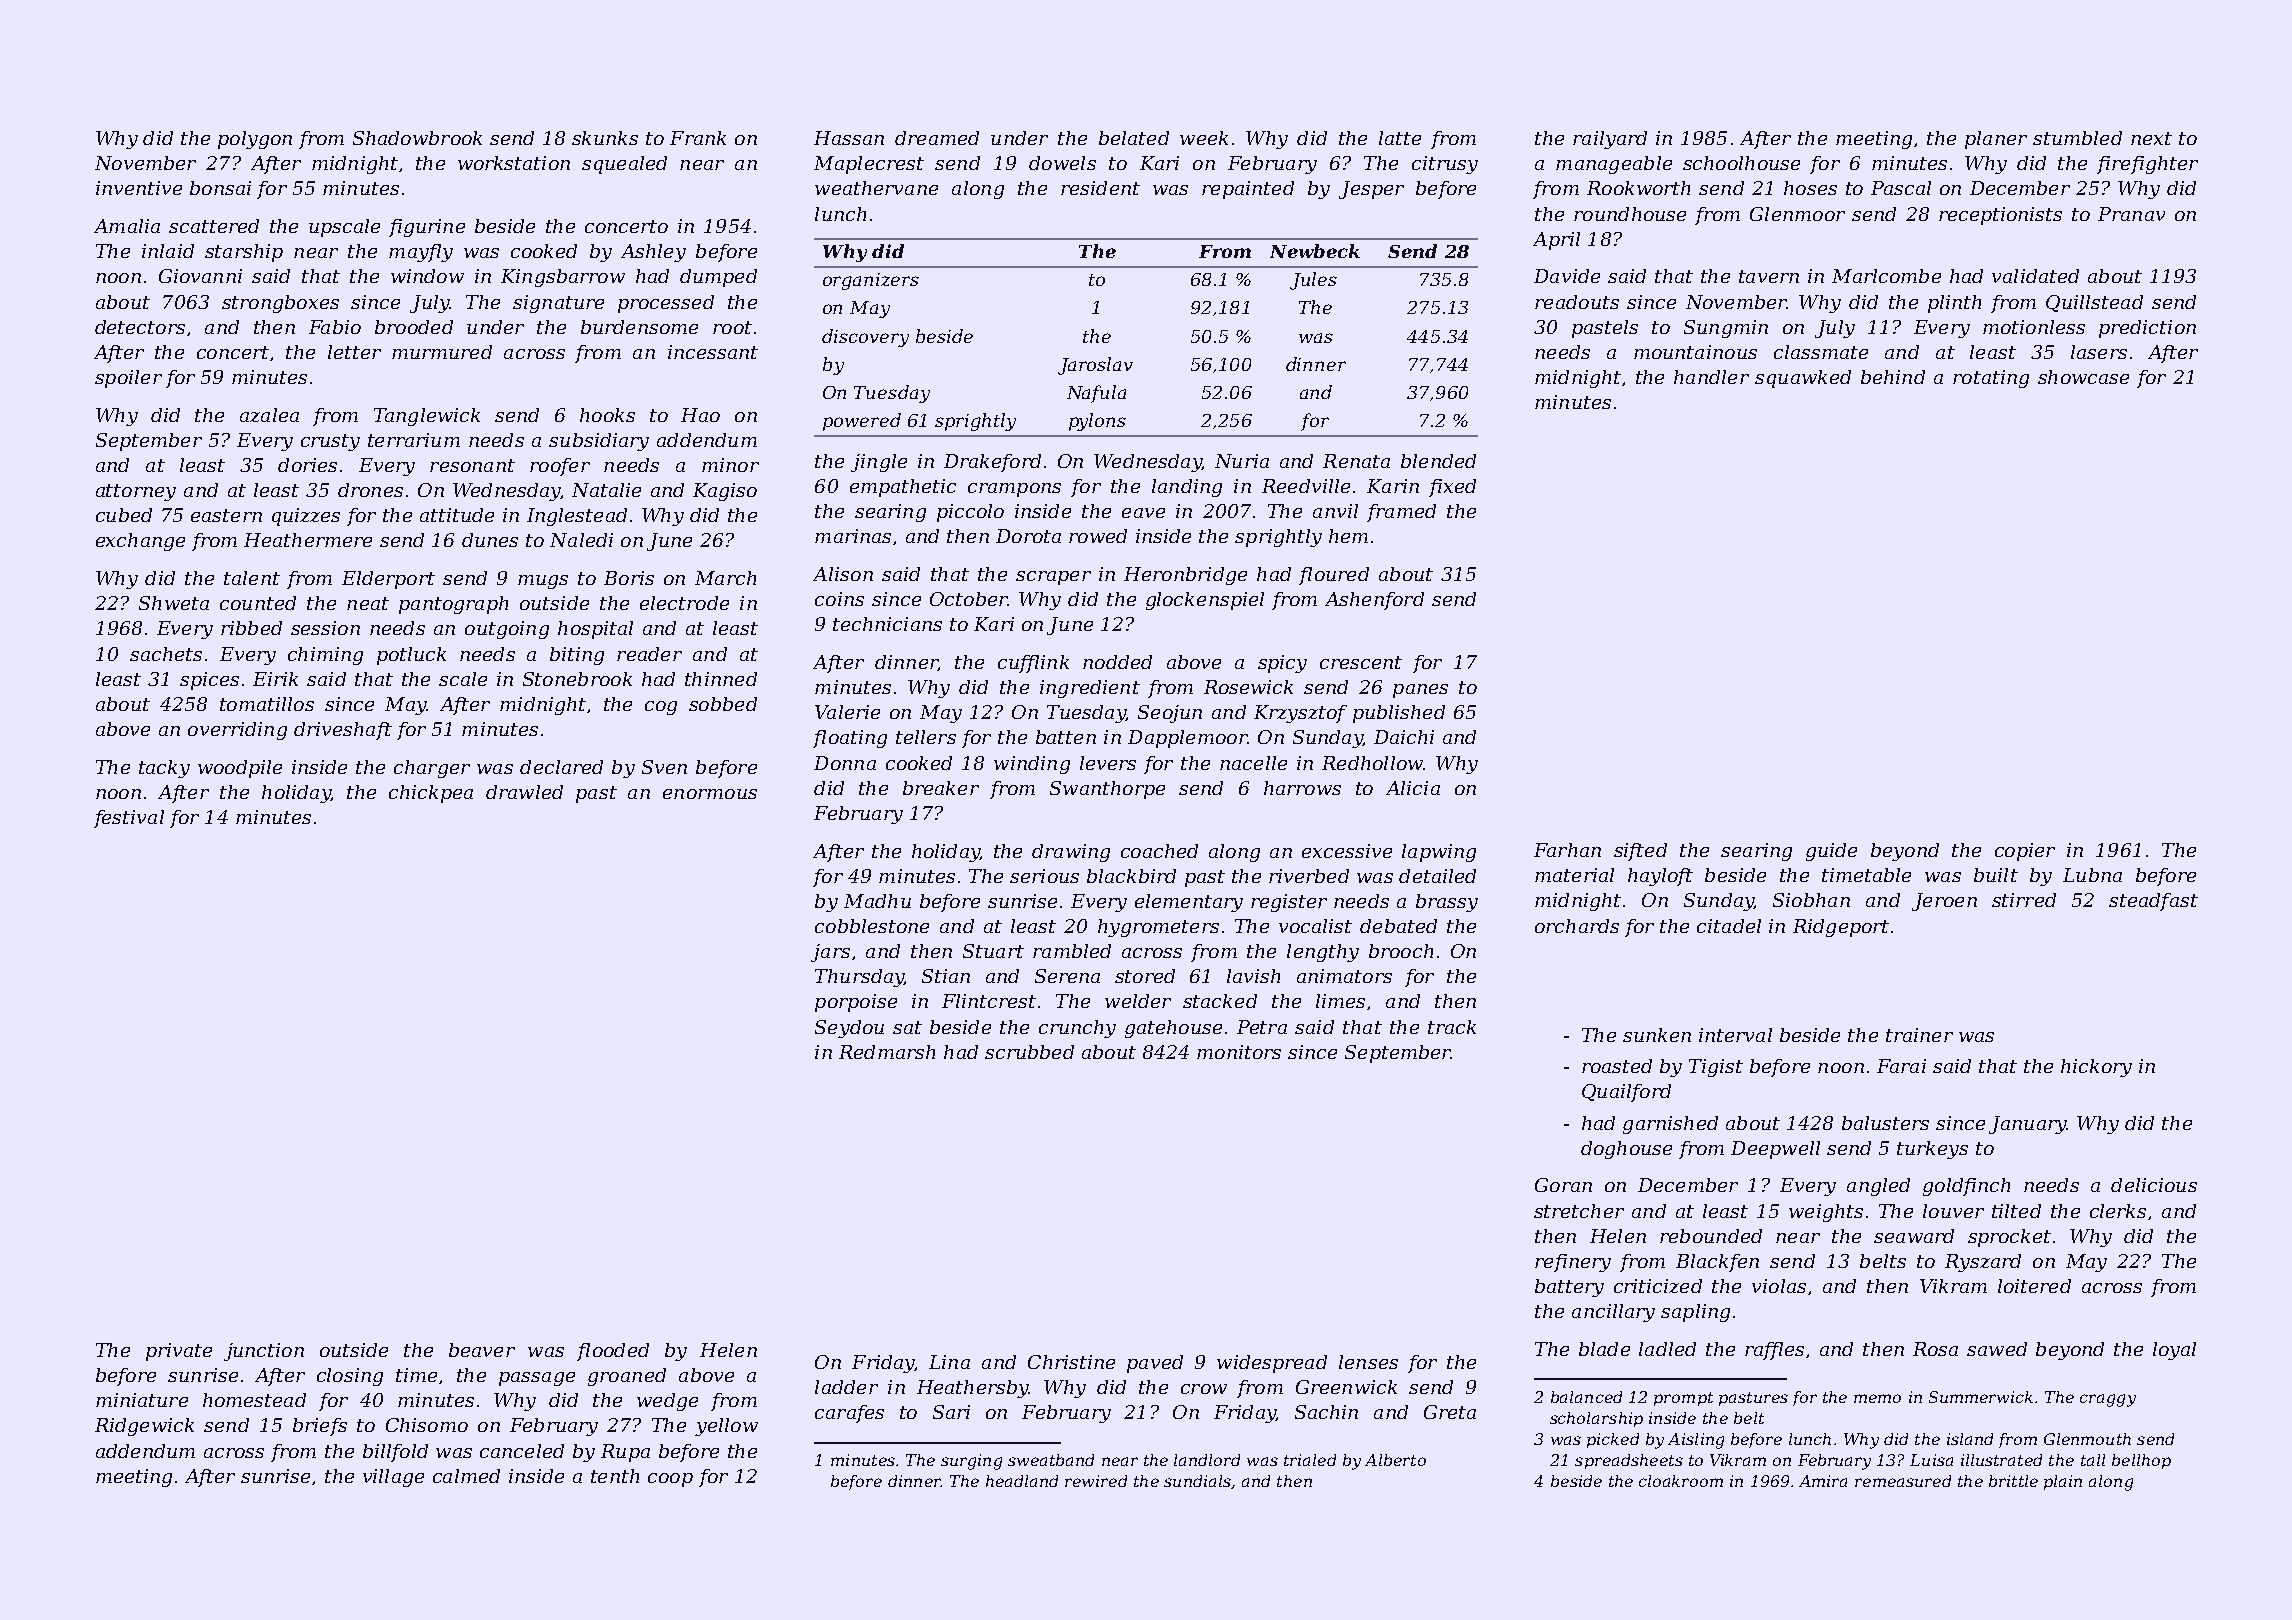 The width and height of the screenshot is (2292, 1620). Describe the element at coordinates (887, 1052) in the screenshot. I see `Redmarsh` at that location.
